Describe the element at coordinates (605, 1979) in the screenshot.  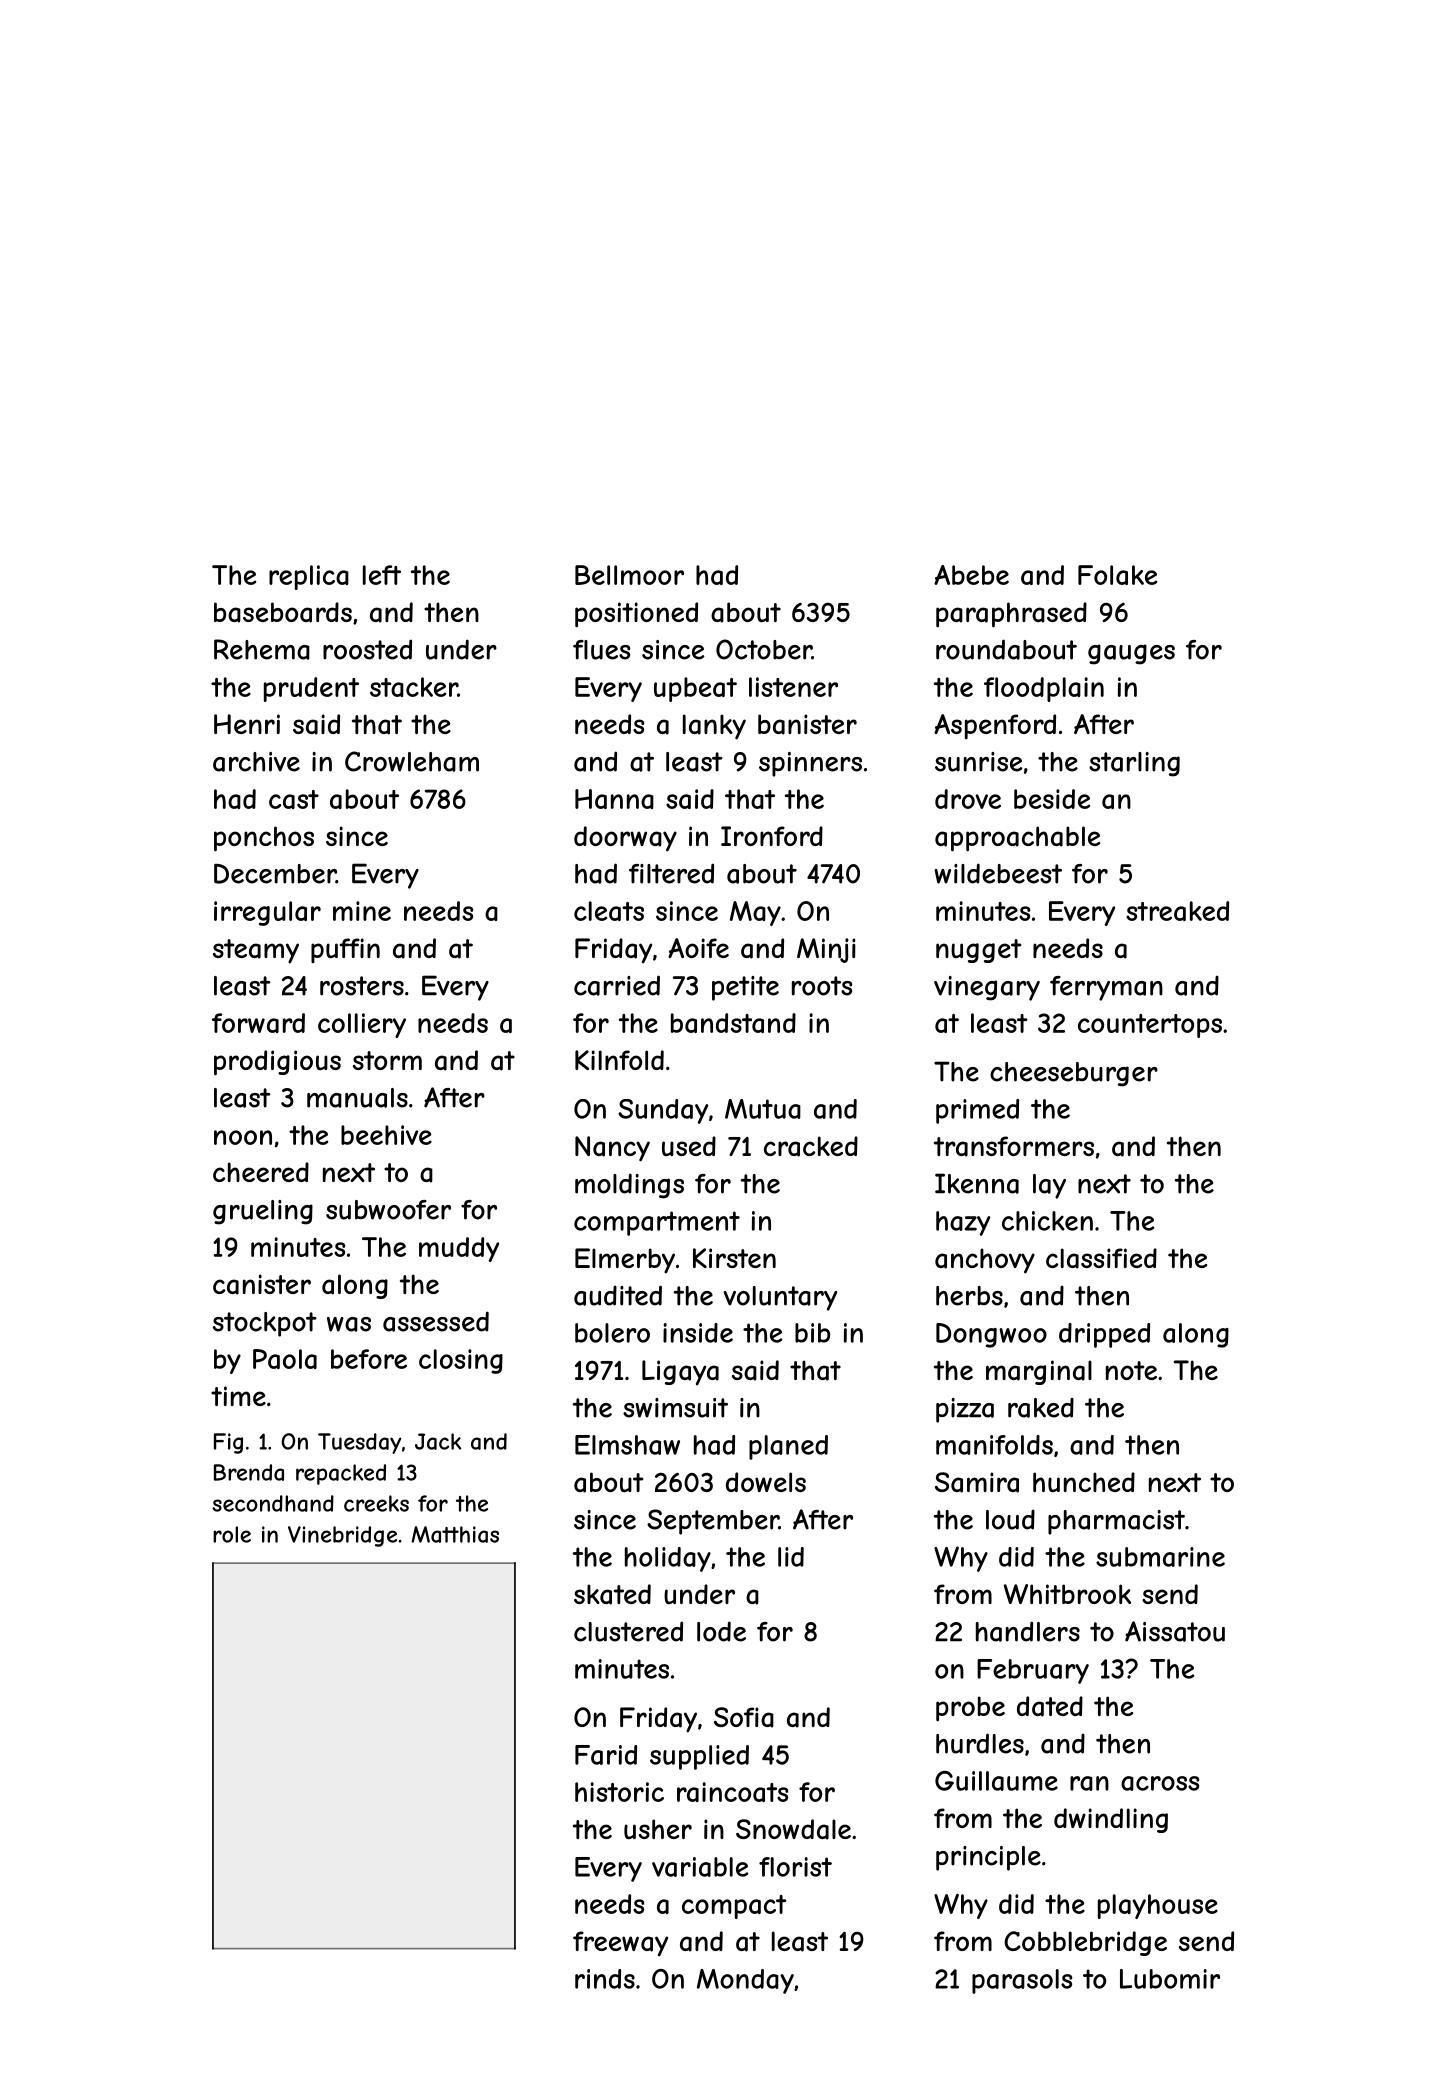
I see `rinds` at that location.
